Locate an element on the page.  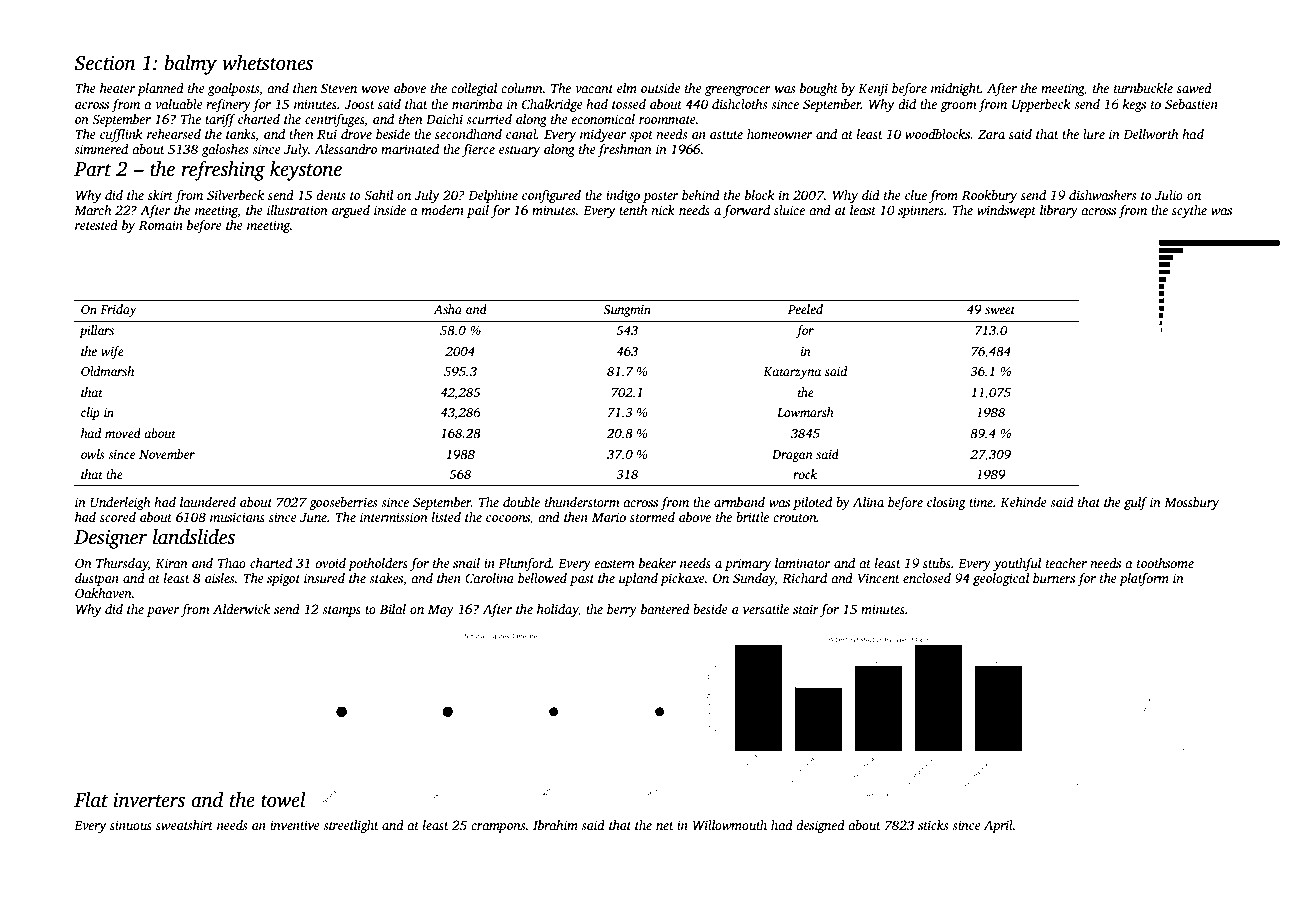
Peeled is located at coordinates (805, 309).
